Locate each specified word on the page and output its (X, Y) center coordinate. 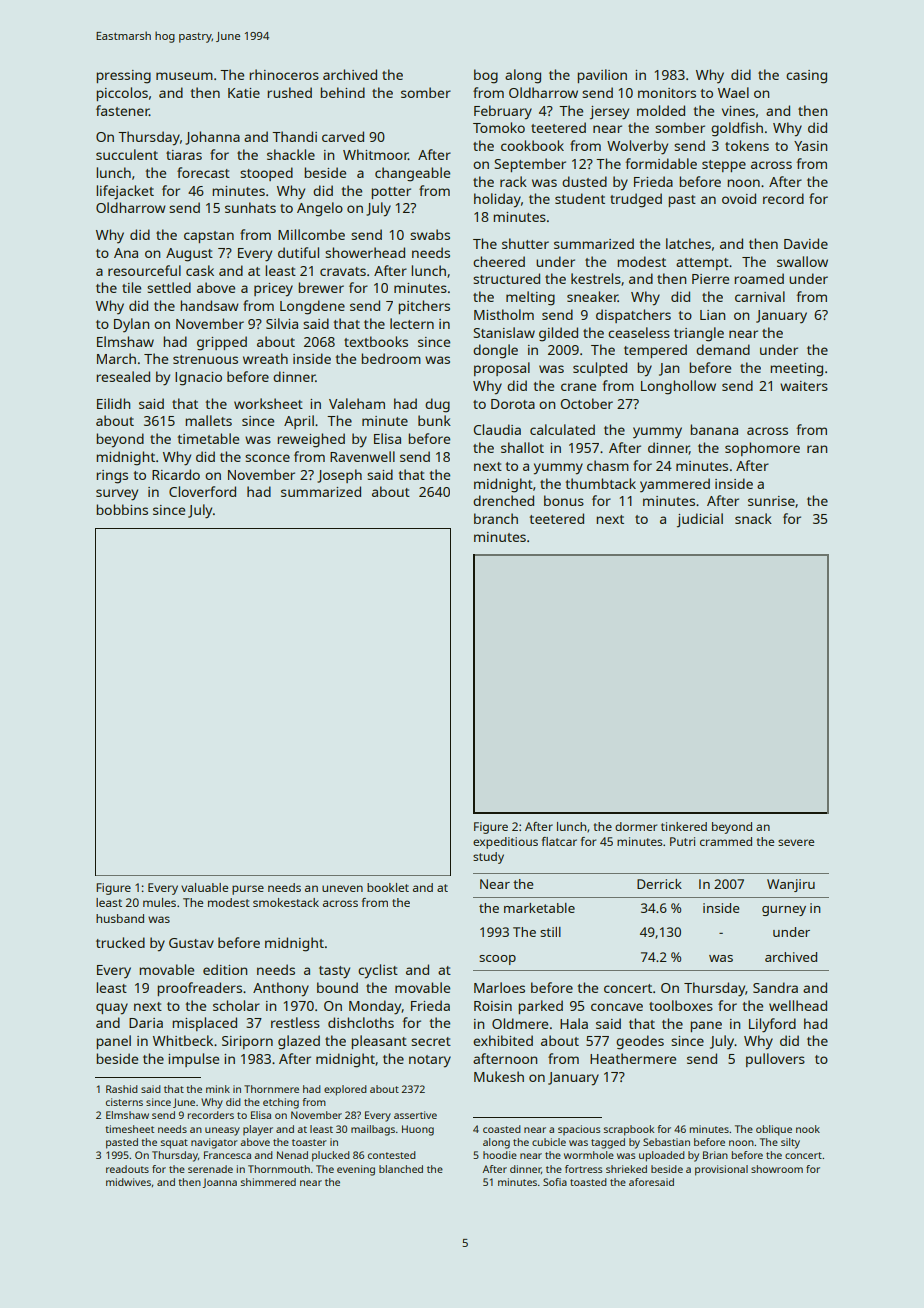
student (580, 198)
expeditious (505, 843)
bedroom (391, 358)
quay (112, 1009)
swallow (802, 261)
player (258, 1130)
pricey (273, 290)
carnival (760, 296)
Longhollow (678, 387)
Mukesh (499, 1076)
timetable (208, 438)
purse (248, 890)
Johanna (212, 138)
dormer (636, 826)
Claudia (497, 429)
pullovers (775, 1060)
